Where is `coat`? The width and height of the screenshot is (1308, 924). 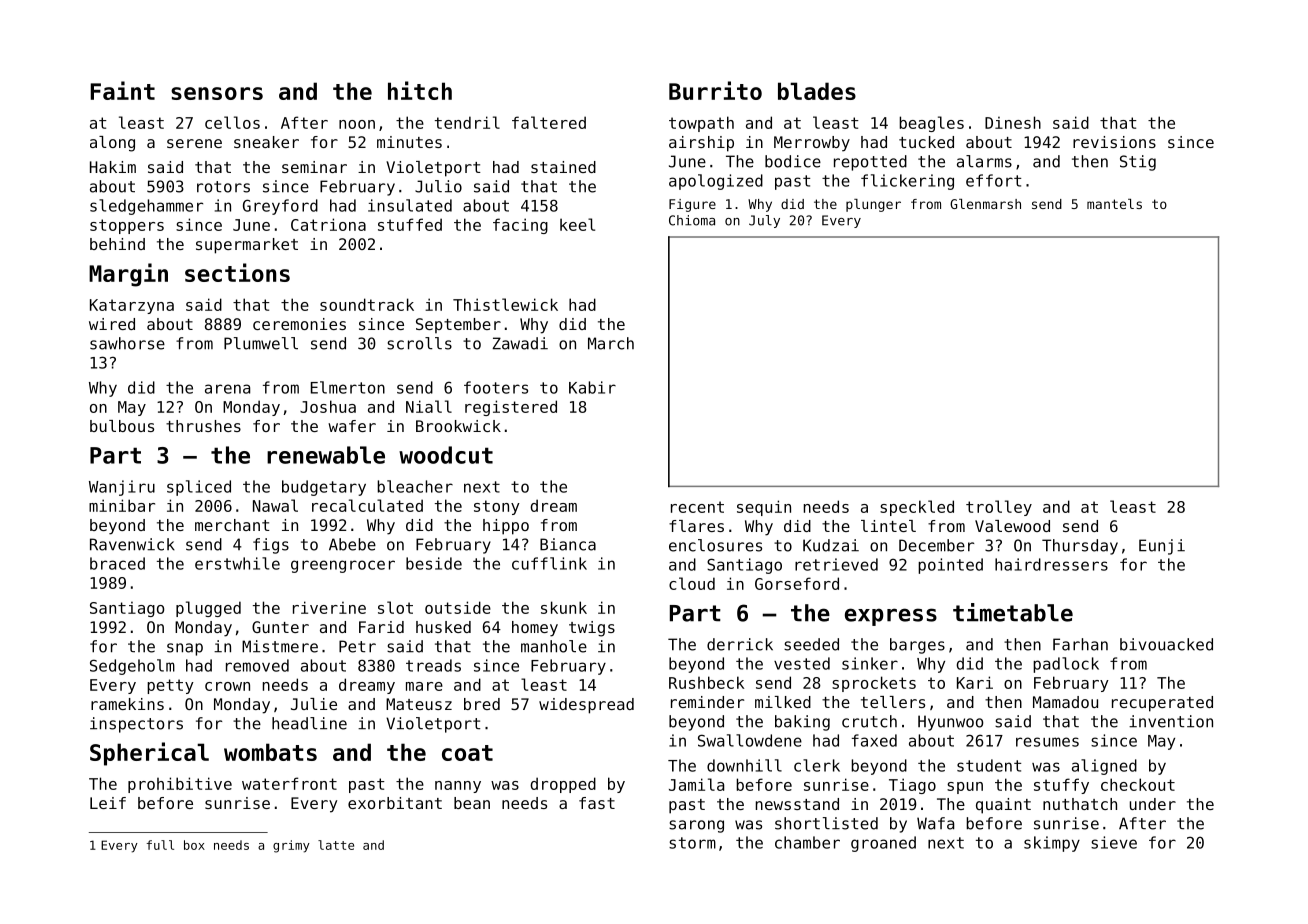 coat is located at coordinates (467, 753).
